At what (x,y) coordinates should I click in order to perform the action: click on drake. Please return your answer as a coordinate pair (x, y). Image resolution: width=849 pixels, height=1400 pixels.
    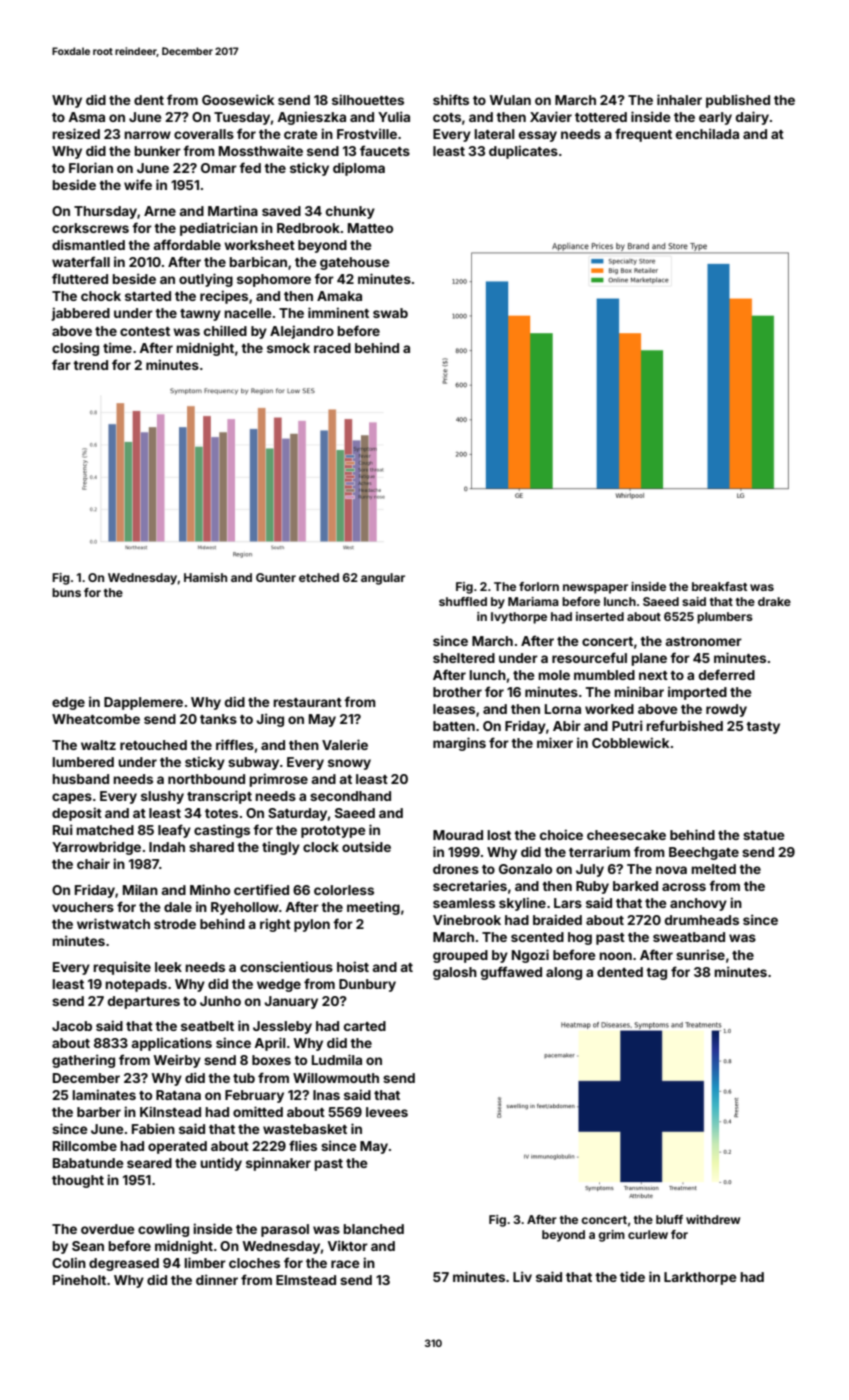
    Looking at the image, I should click on (774, 601).
